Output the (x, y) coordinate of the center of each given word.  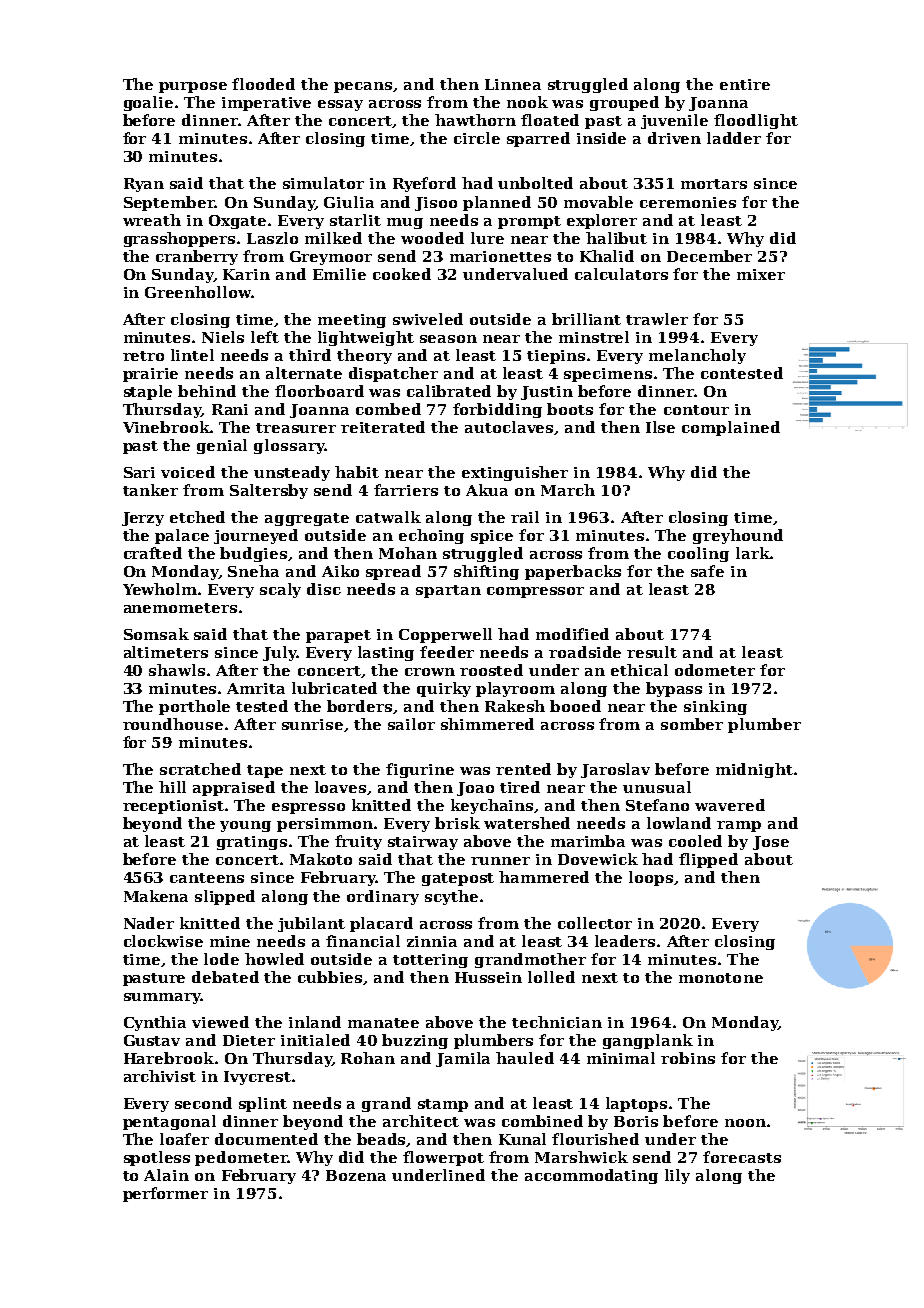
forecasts (742, 1157)
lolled (551, 977)
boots (570, 409)
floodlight (756, 121)
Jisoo (436, 204)
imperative (266, 104)
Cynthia (155, 1023)
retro (143, 356)
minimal (621, 1058)
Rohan (368, 1058)
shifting (486, 572)
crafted (153, 553)
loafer (184, 1139)
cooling (698, 554)
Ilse (660, 427)
